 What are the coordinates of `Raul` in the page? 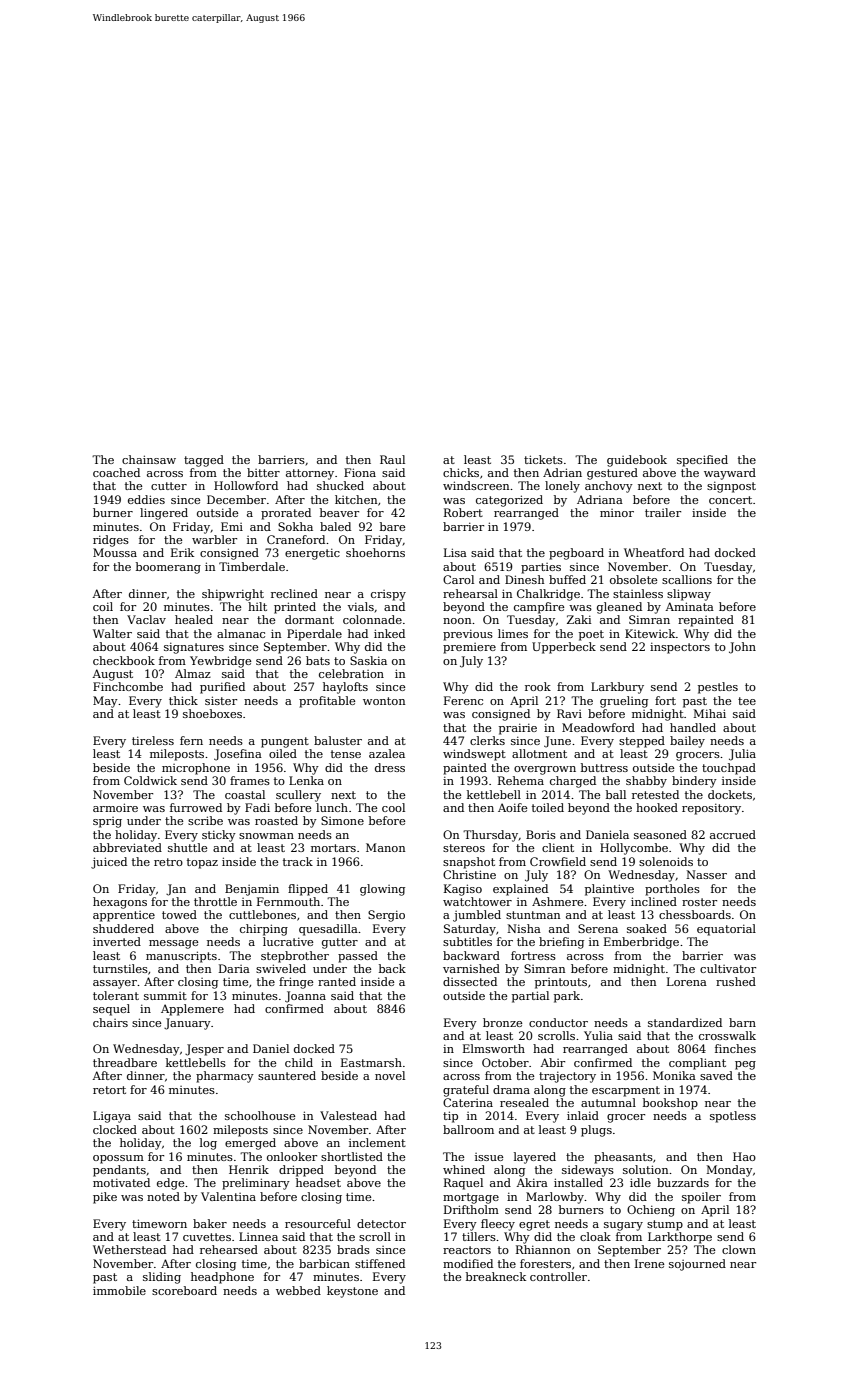 It's located at (392, 459).
